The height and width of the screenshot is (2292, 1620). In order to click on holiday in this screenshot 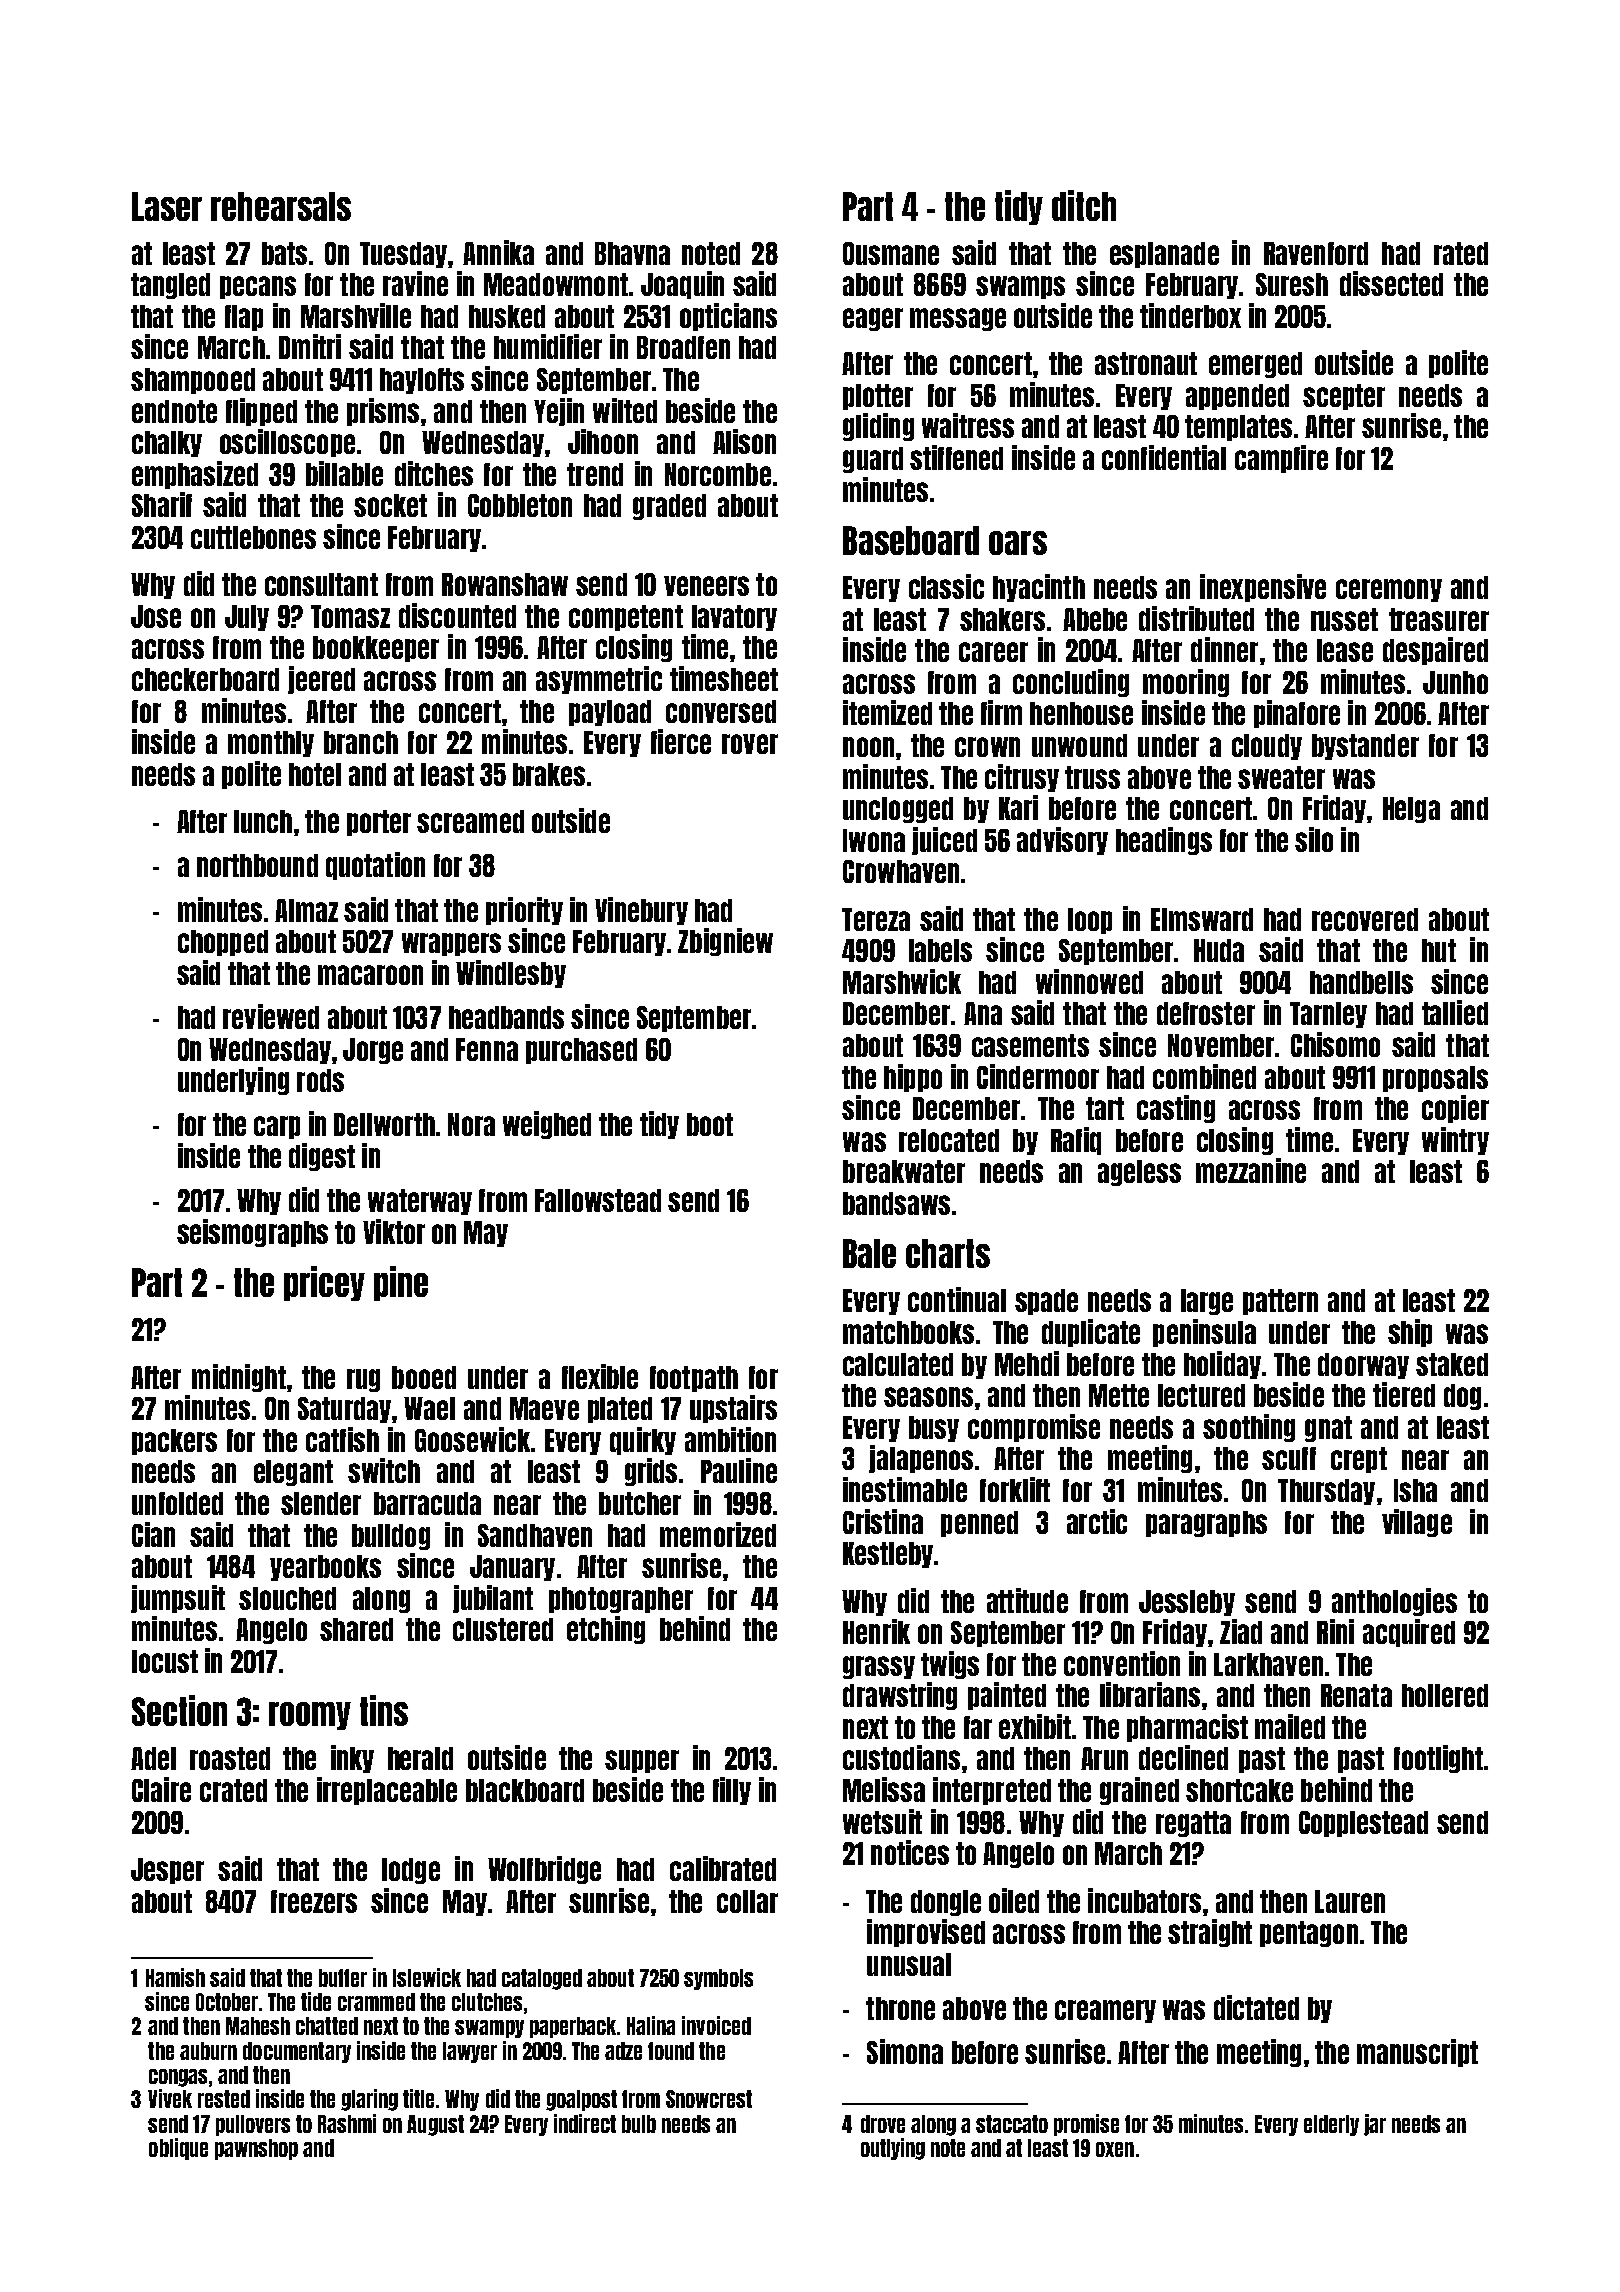, I will do `click(1222, 1365)`.
